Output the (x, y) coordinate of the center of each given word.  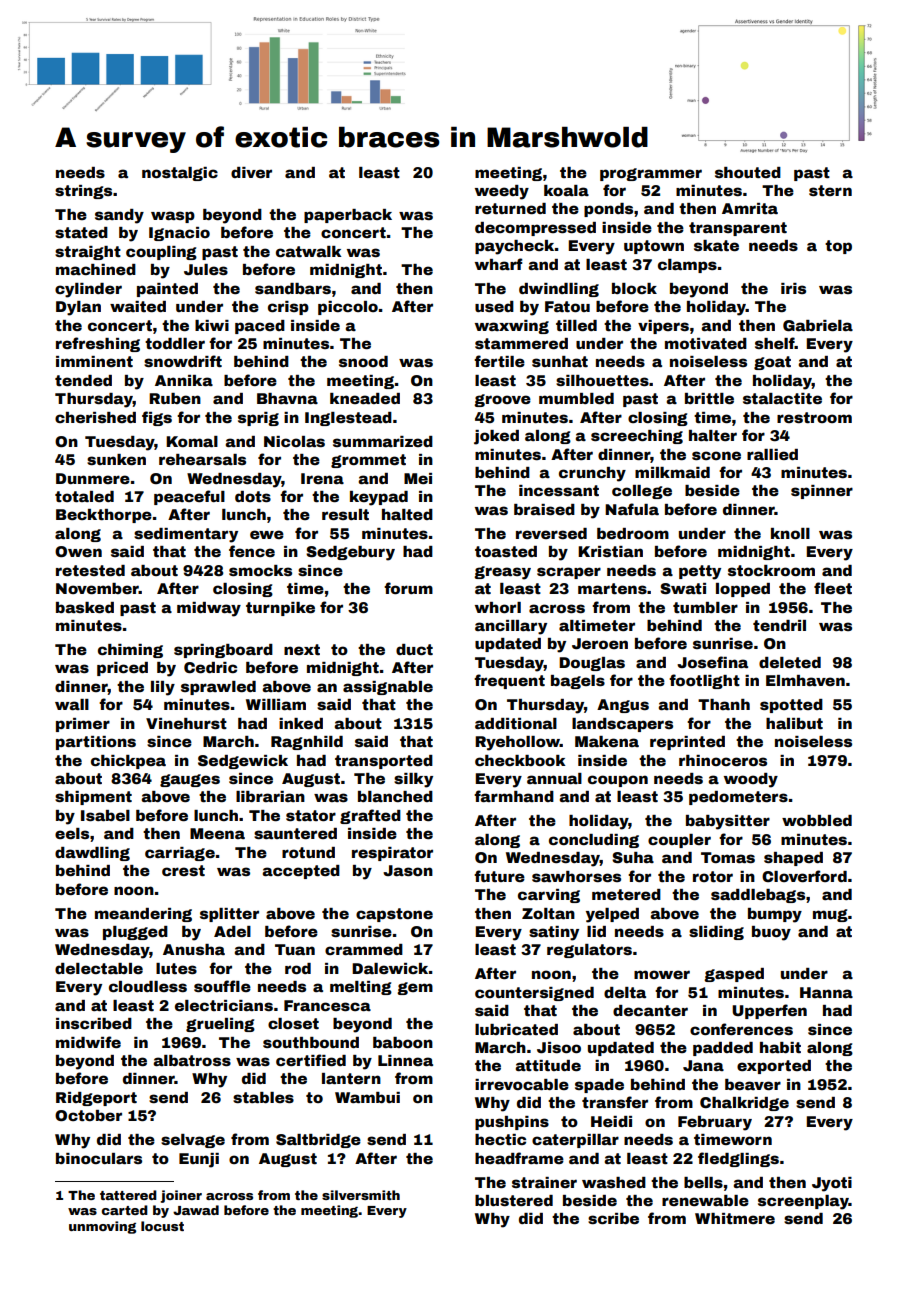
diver (251, 172)
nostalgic (180, 174)
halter (713, 435)
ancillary (511, 627)
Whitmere (735, 1218)
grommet (368, 461)
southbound (311, 1042)
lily (163, 688)
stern (830, 190)
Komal (192, 441)
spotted (791, 706)
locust (162, 1226)
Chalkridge (744, 1104)
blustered (514, 1200)
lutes (176, 968)
